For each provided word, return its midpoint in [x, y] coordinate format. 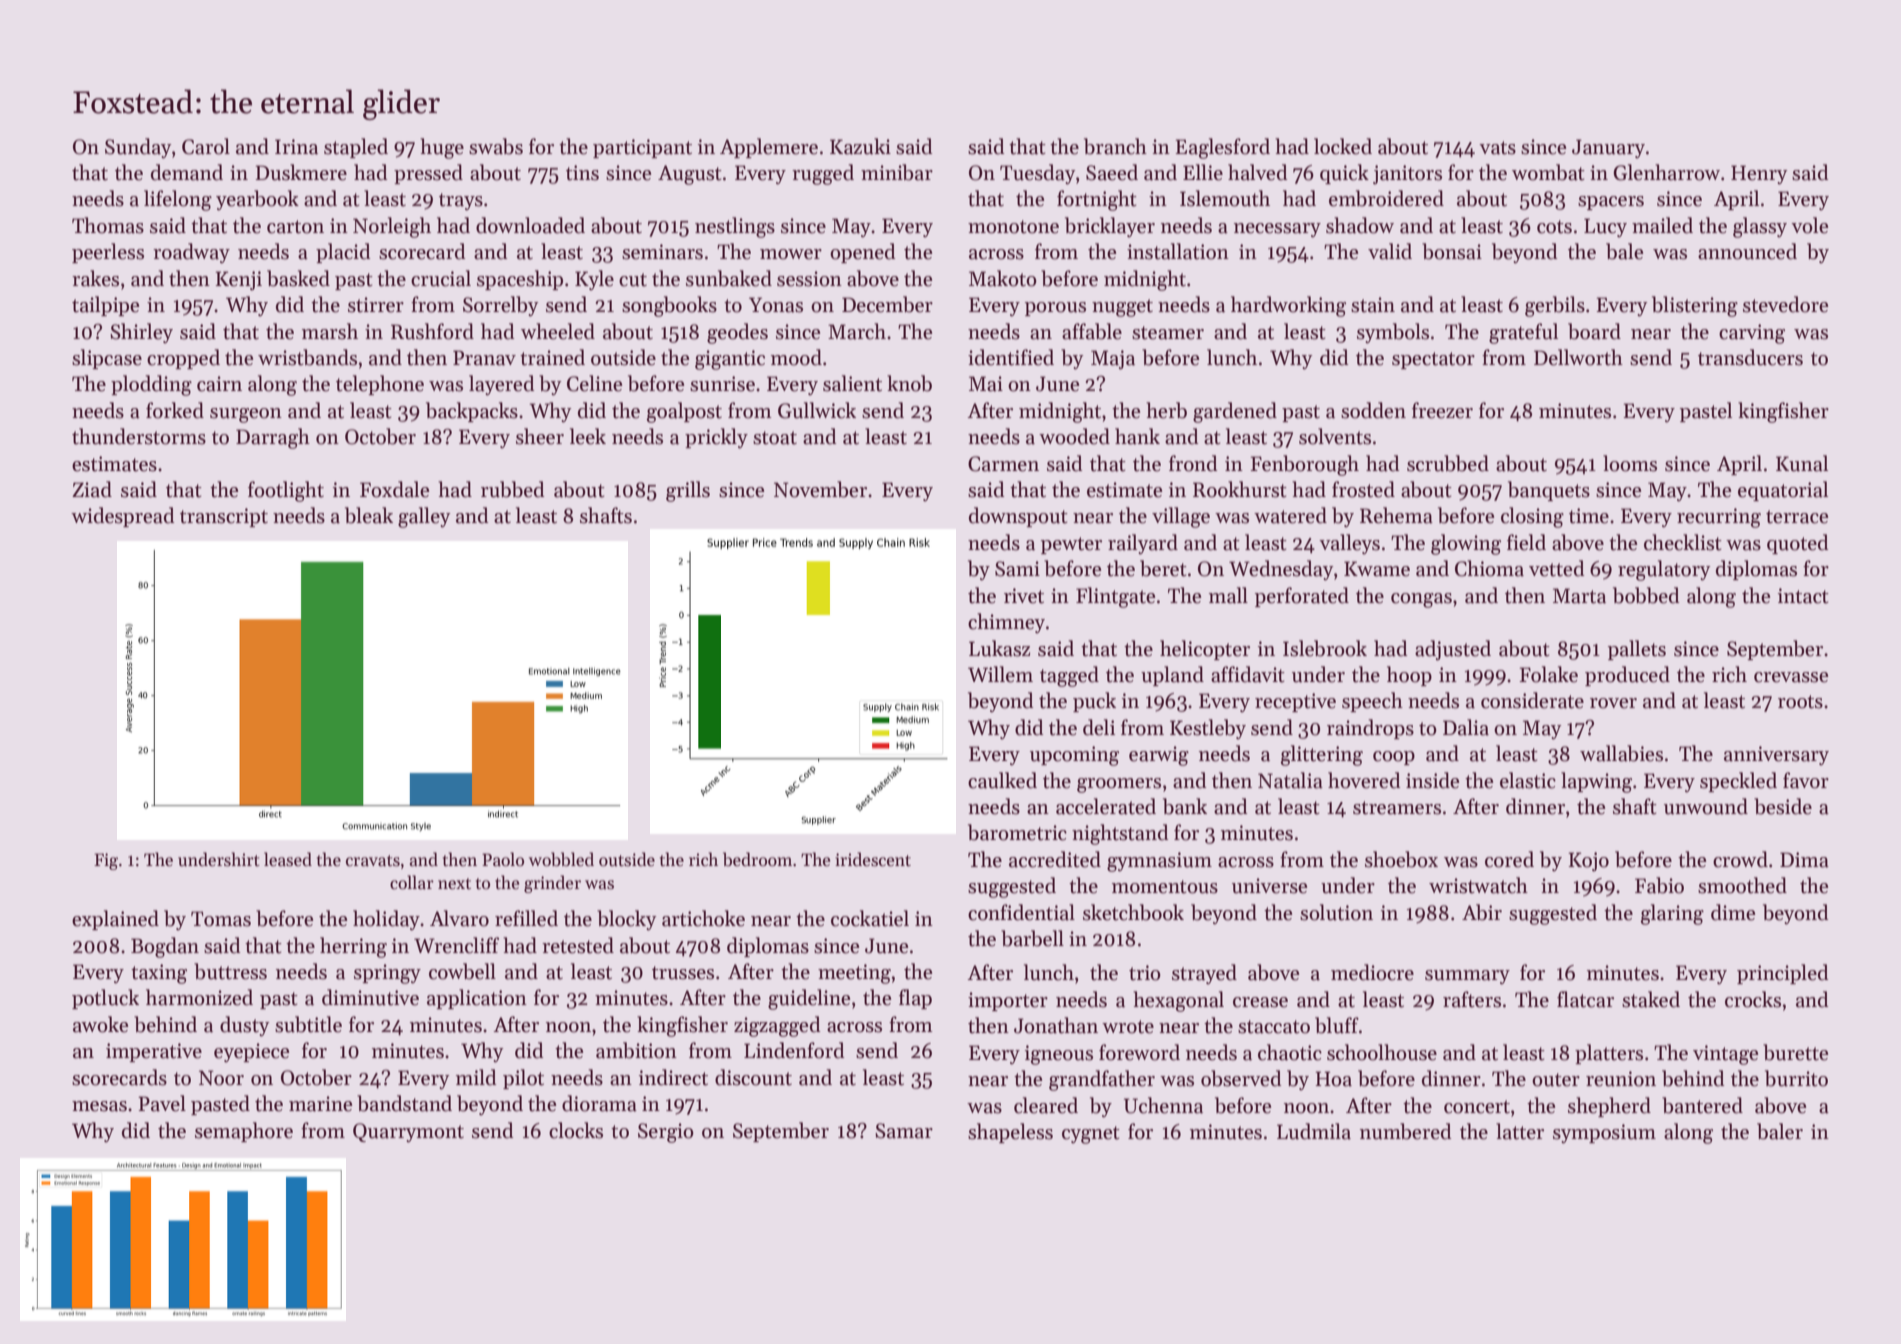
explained [115, 920]
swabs [496, 146]
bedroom [757, 859]
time [1589, 516]
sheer [540, 436]
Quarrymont [408, 1132]
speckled [1738, 782]
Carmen [1003, 464]
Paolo [503, 859]
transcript [224, 517]
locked [1343, 146]
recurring [1719, 518]
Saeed [1112, 172]
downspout [1018, 517]
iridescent [873, 859]
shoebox [1401, 859]
